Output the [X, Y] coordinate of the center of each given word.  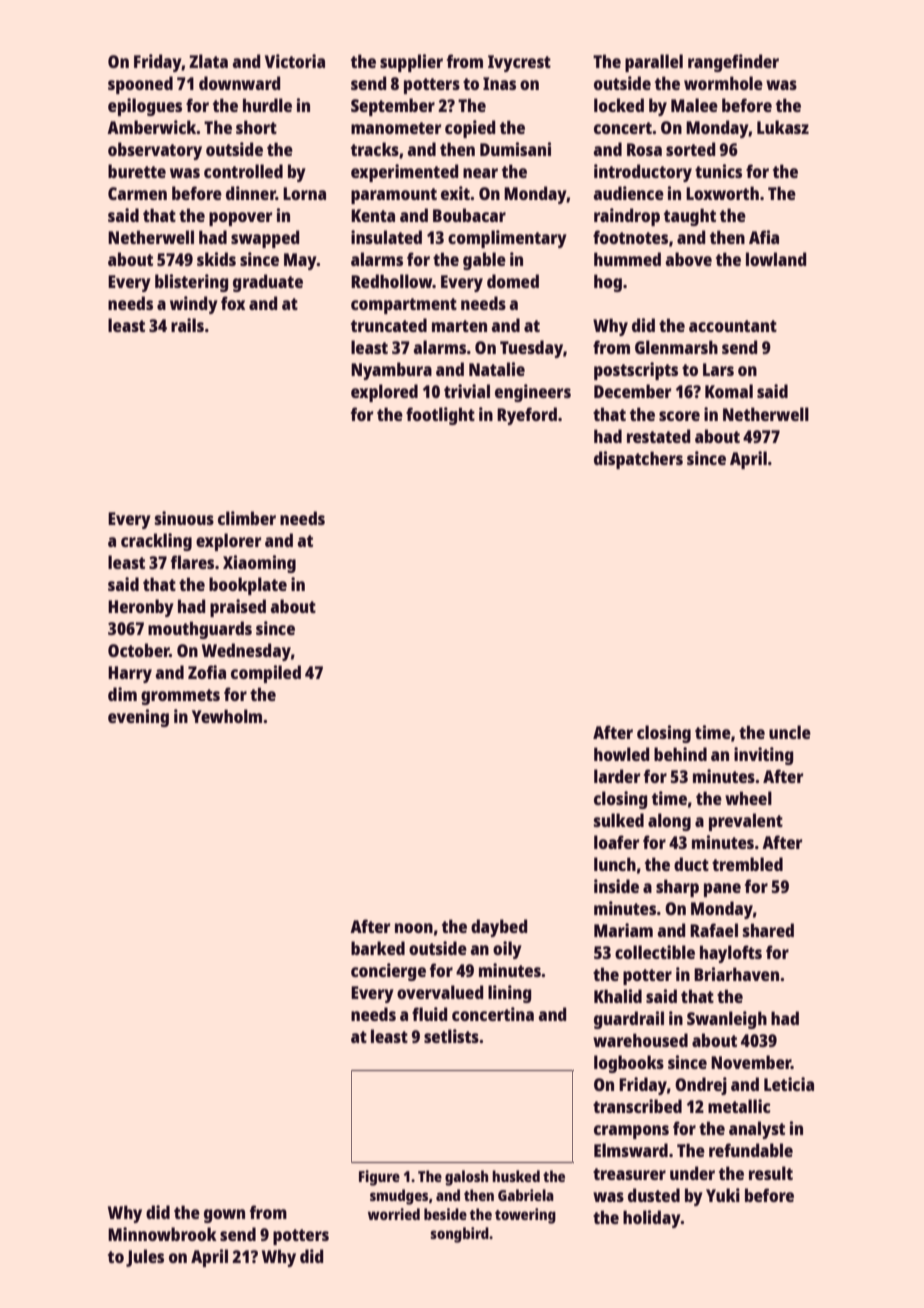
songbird [459, 1235]
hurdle [267, 105]
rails [187, 325]
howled [622, 754]
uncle [790, 732]
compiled [266, 674]
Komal [729, 391]
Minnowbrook [162, 1234]
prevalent [746, 822]
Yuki [723, 1195]
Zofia [207, 672]
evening [138, 718]
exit [456, 193]
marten [459, 326]
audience [628, 193]
